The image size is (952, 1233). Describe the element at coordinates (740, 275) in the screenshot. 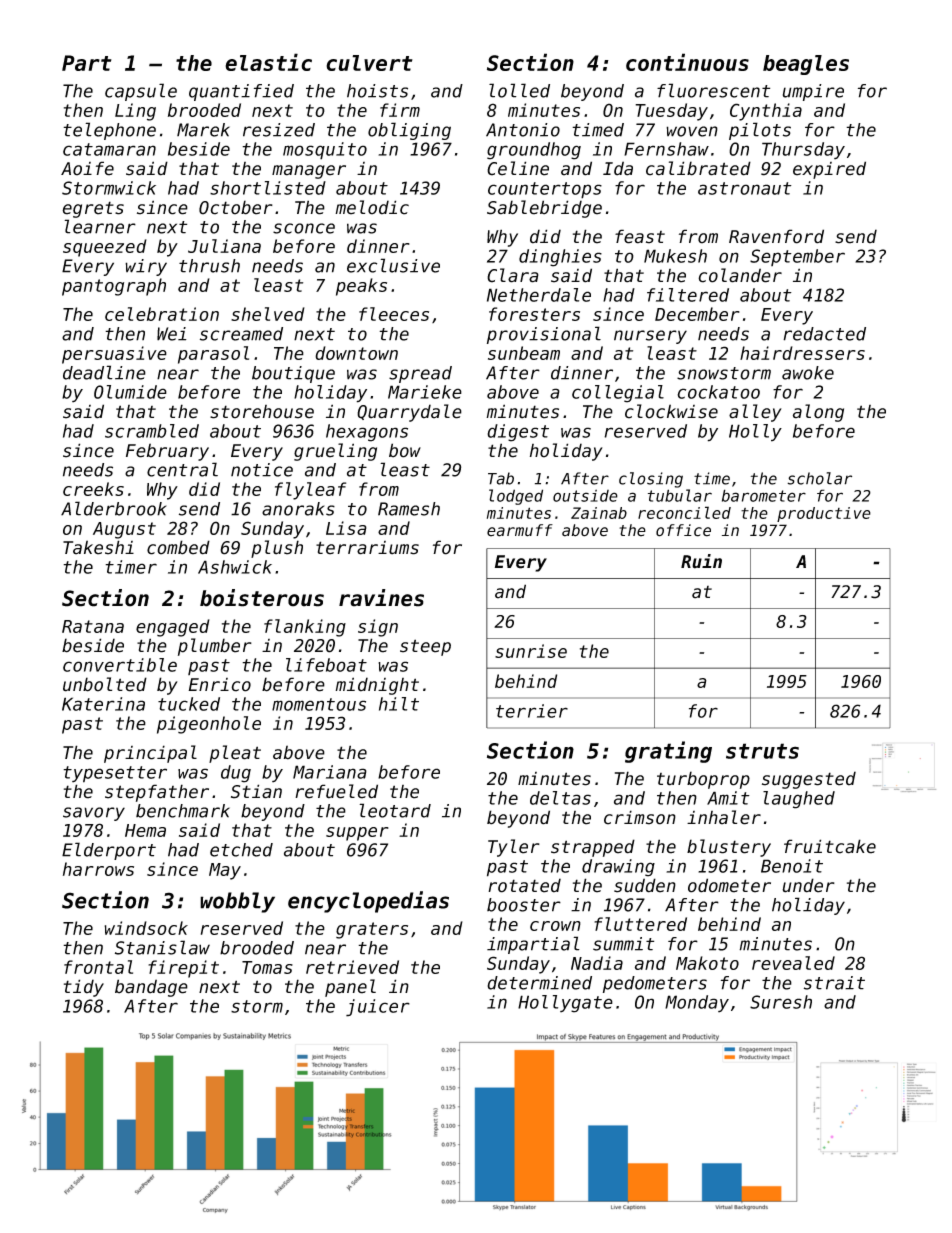

I see `colander` at that location.
